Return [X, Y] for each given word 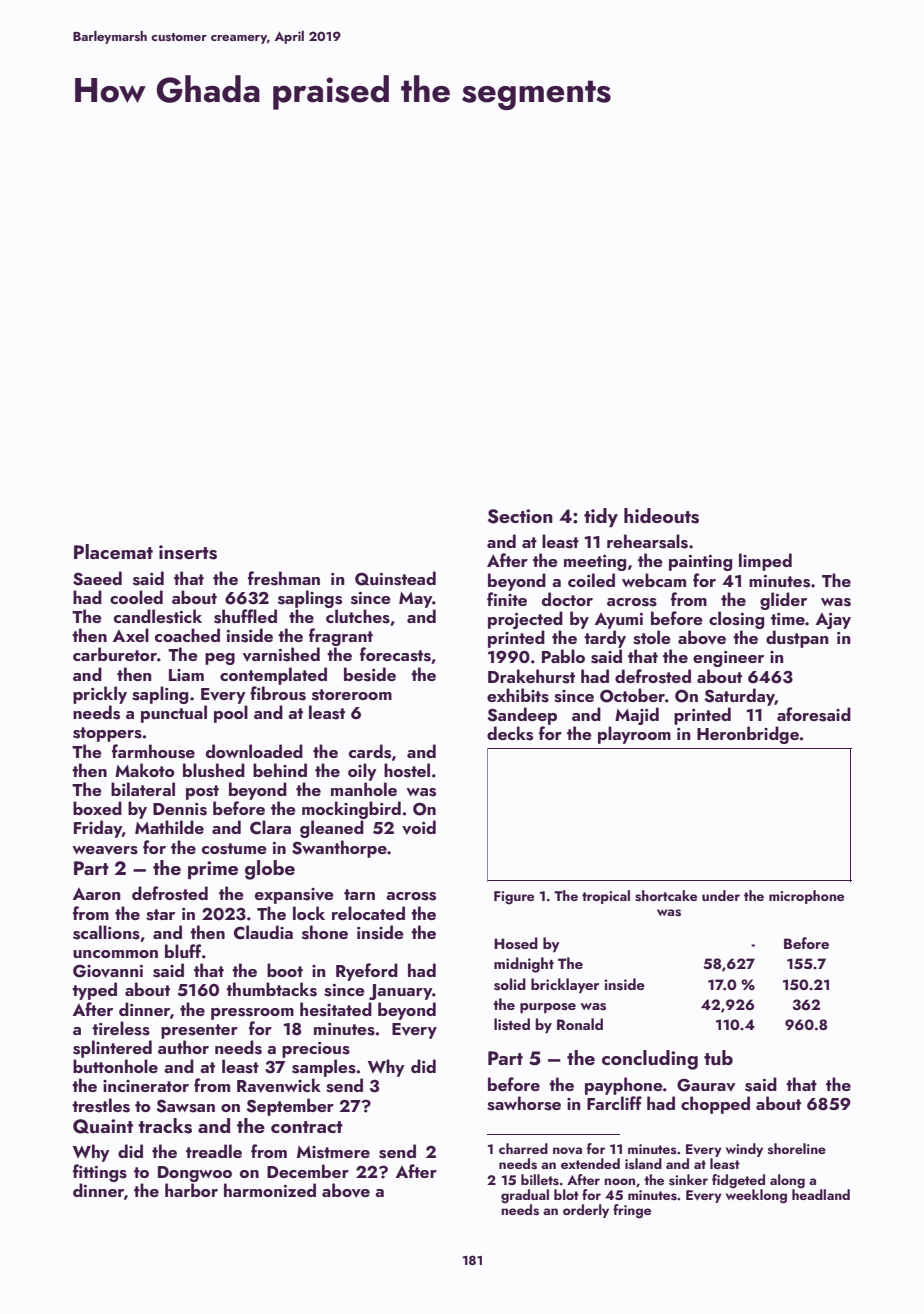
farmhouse [153, 751]
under [721, 895]
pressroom [252, 1014]
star [160, 915]
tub [718, 1057]
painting [700, 563]
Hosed [516, 943]
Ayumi [619, 621]
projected [525, 620]
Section [520, 516]
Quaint [103, 1126]
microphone [806, 897]
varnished [281, 654]
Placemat [113, 551]
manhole [364, 789]
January [400, 992]
